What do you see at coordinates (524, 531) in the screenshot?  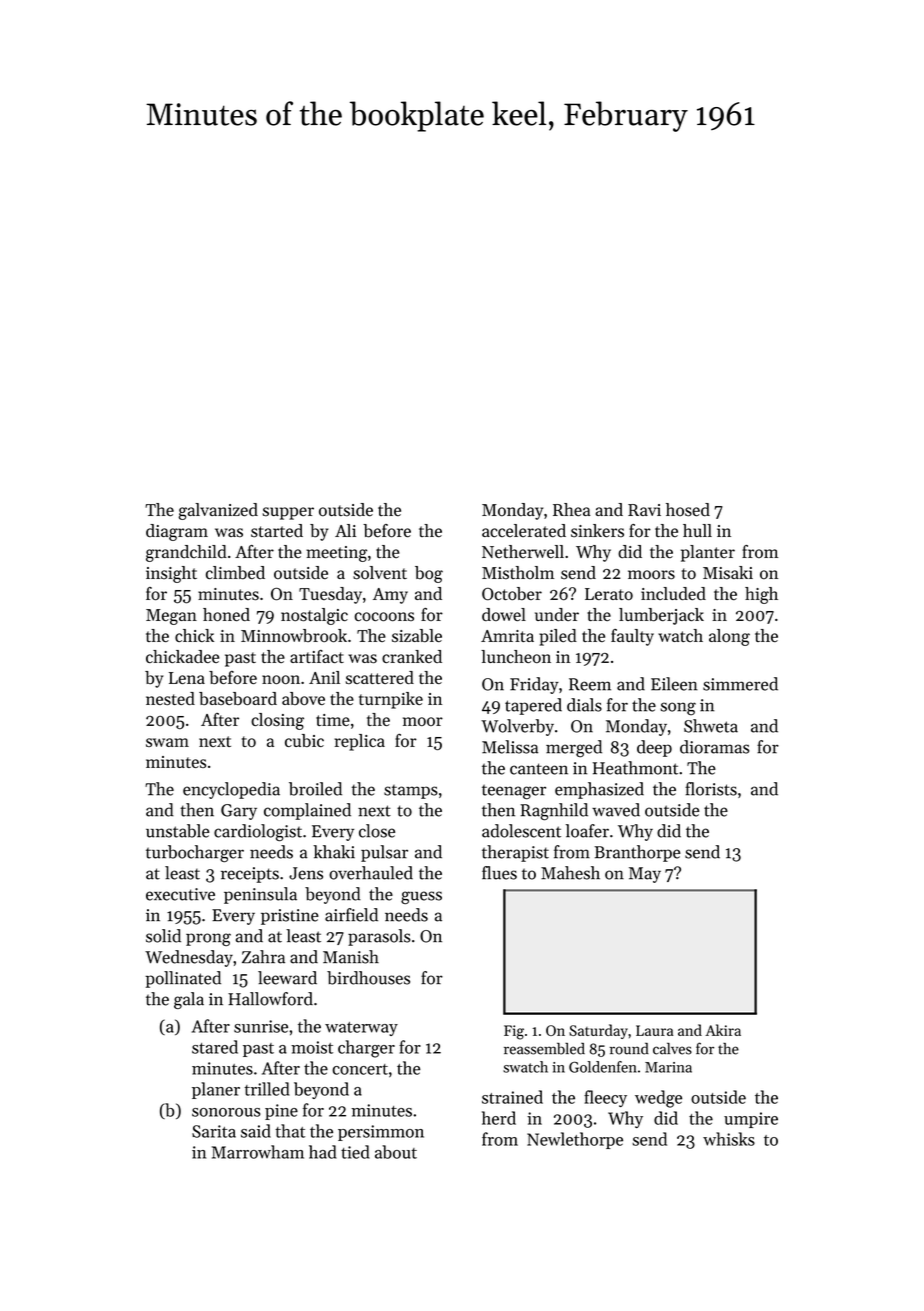 I see `accelerated` at bounding box center [524, 531].
